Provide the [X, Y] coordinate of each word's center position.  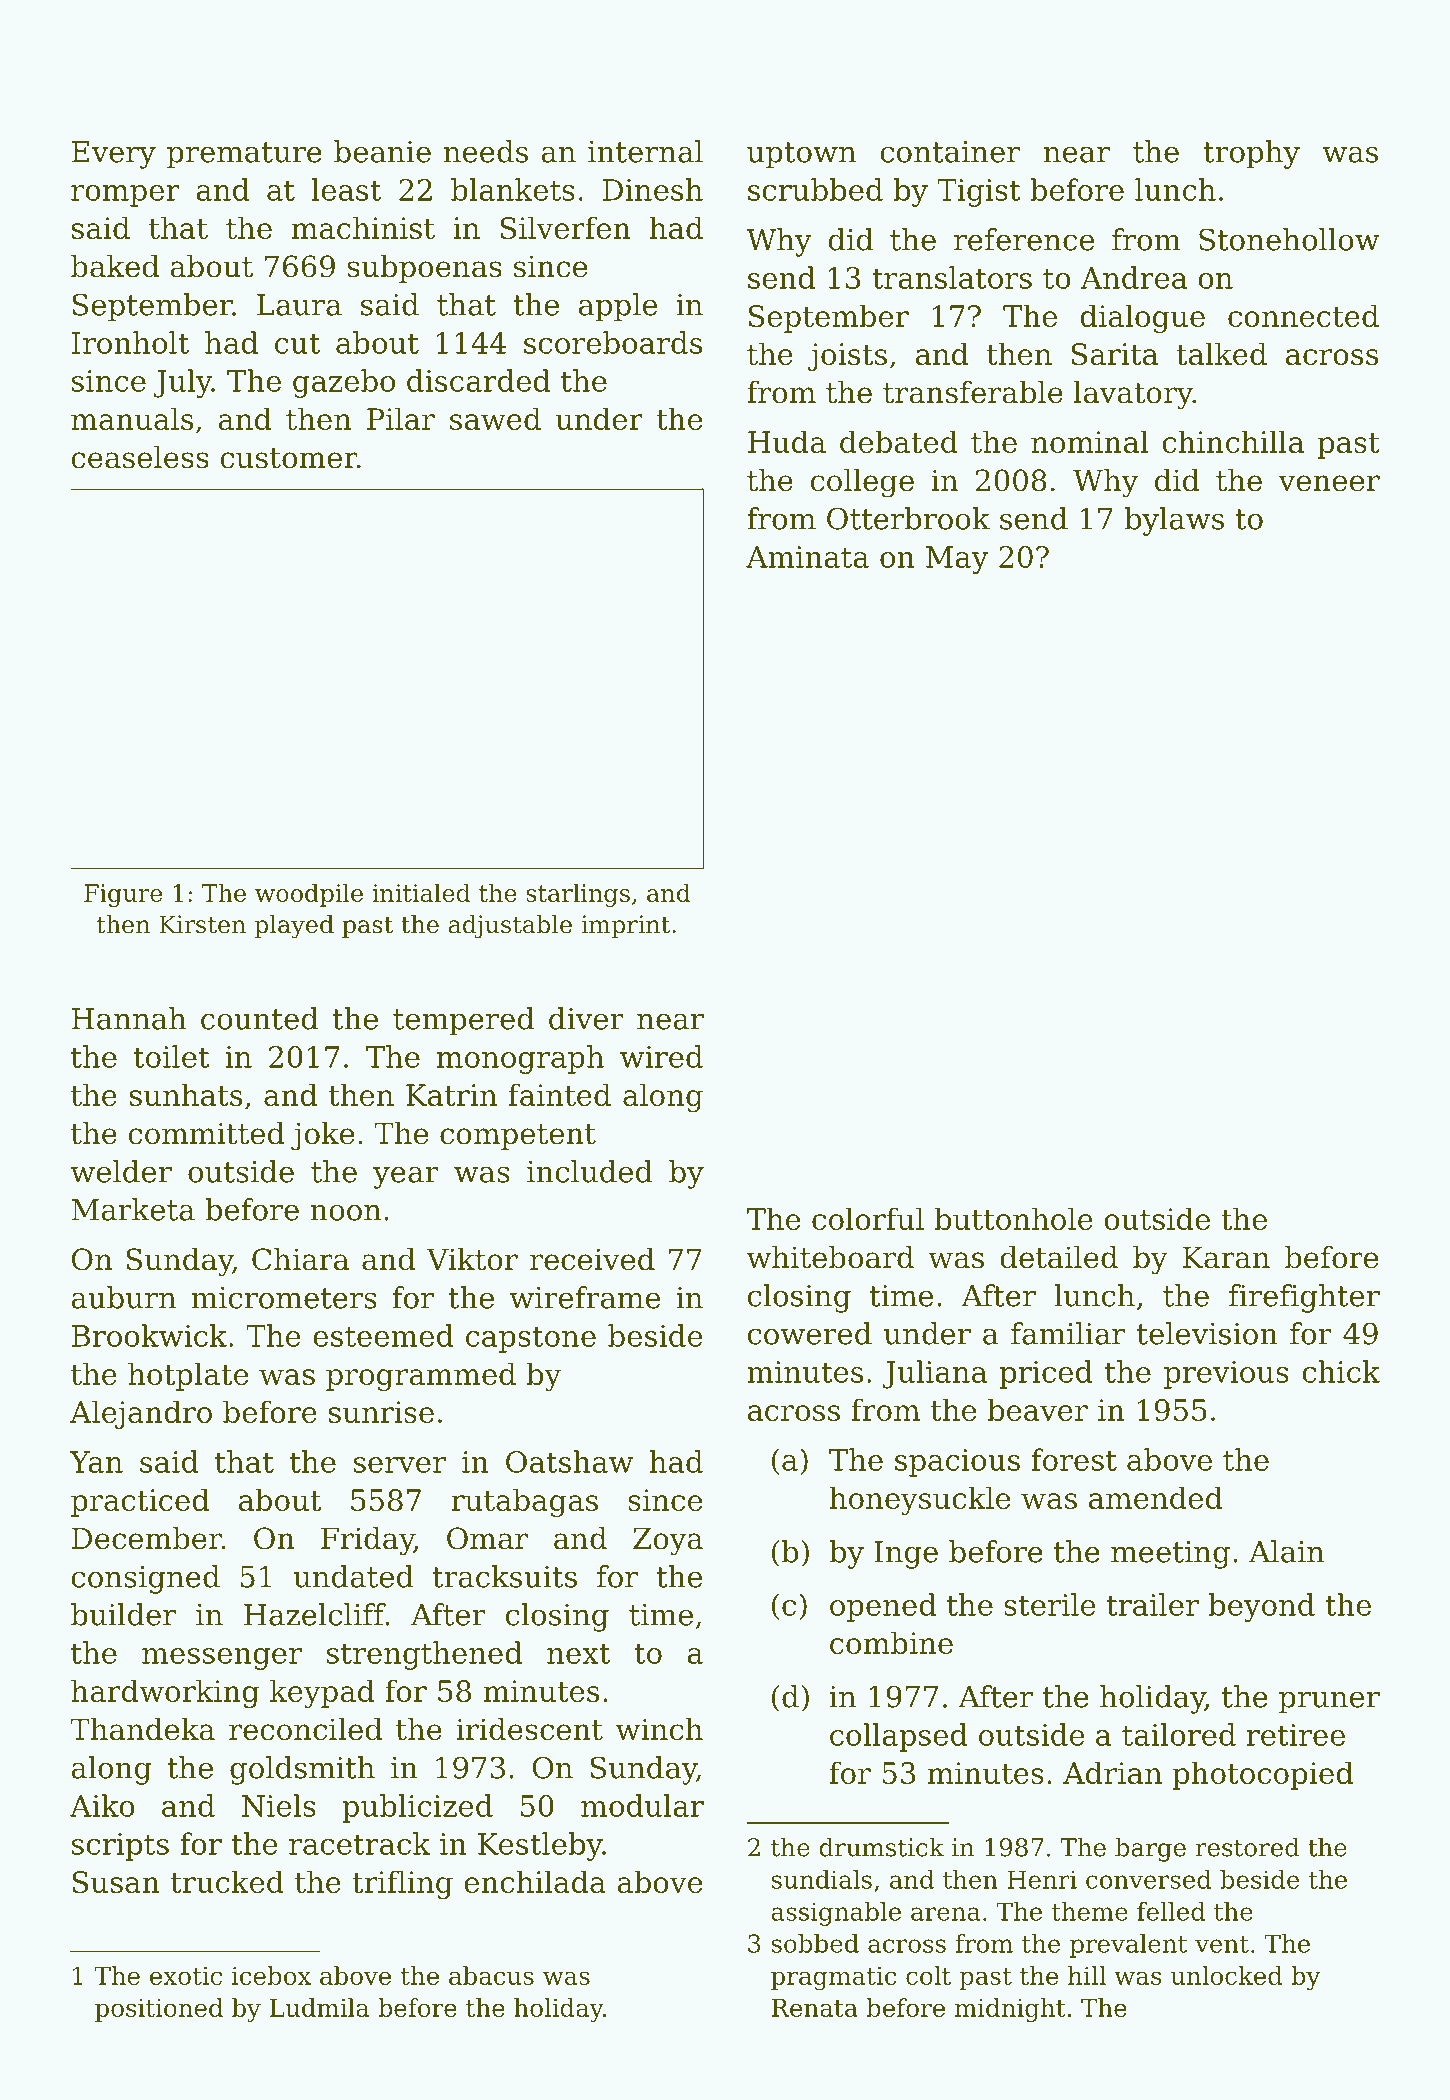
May [957, 560]
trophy [1251, 154]
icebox [271, 1975]
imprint [625, 926]
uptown [801, 155]
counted [259, 1018]
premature [244, 155]
